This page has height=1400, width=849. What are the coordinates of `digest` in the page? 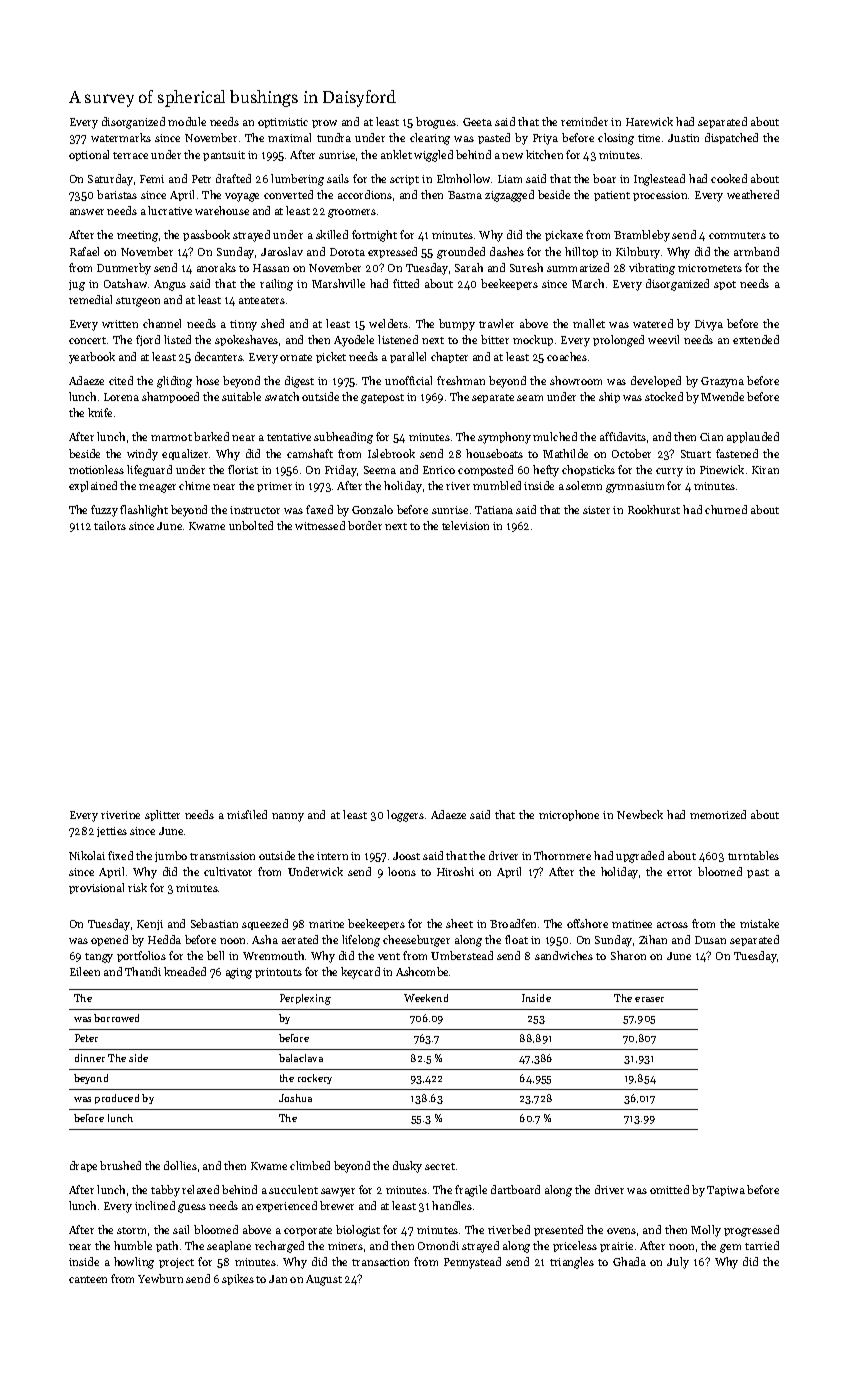 It's located at (299, 382).
